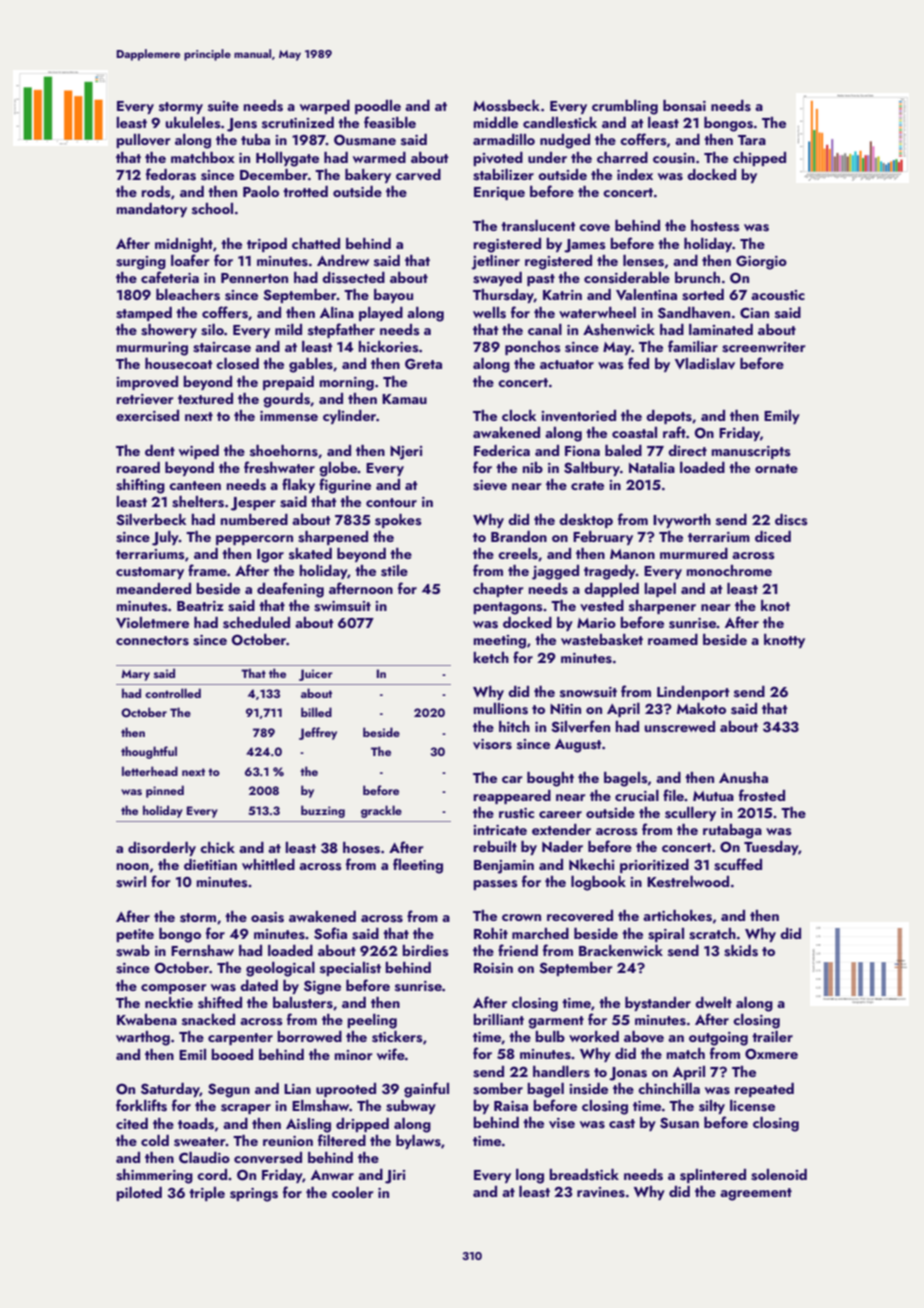  What do you see at coordinates (378, 107) in the screenshot?
I see `poodle` at bounding box center [378, 107].
